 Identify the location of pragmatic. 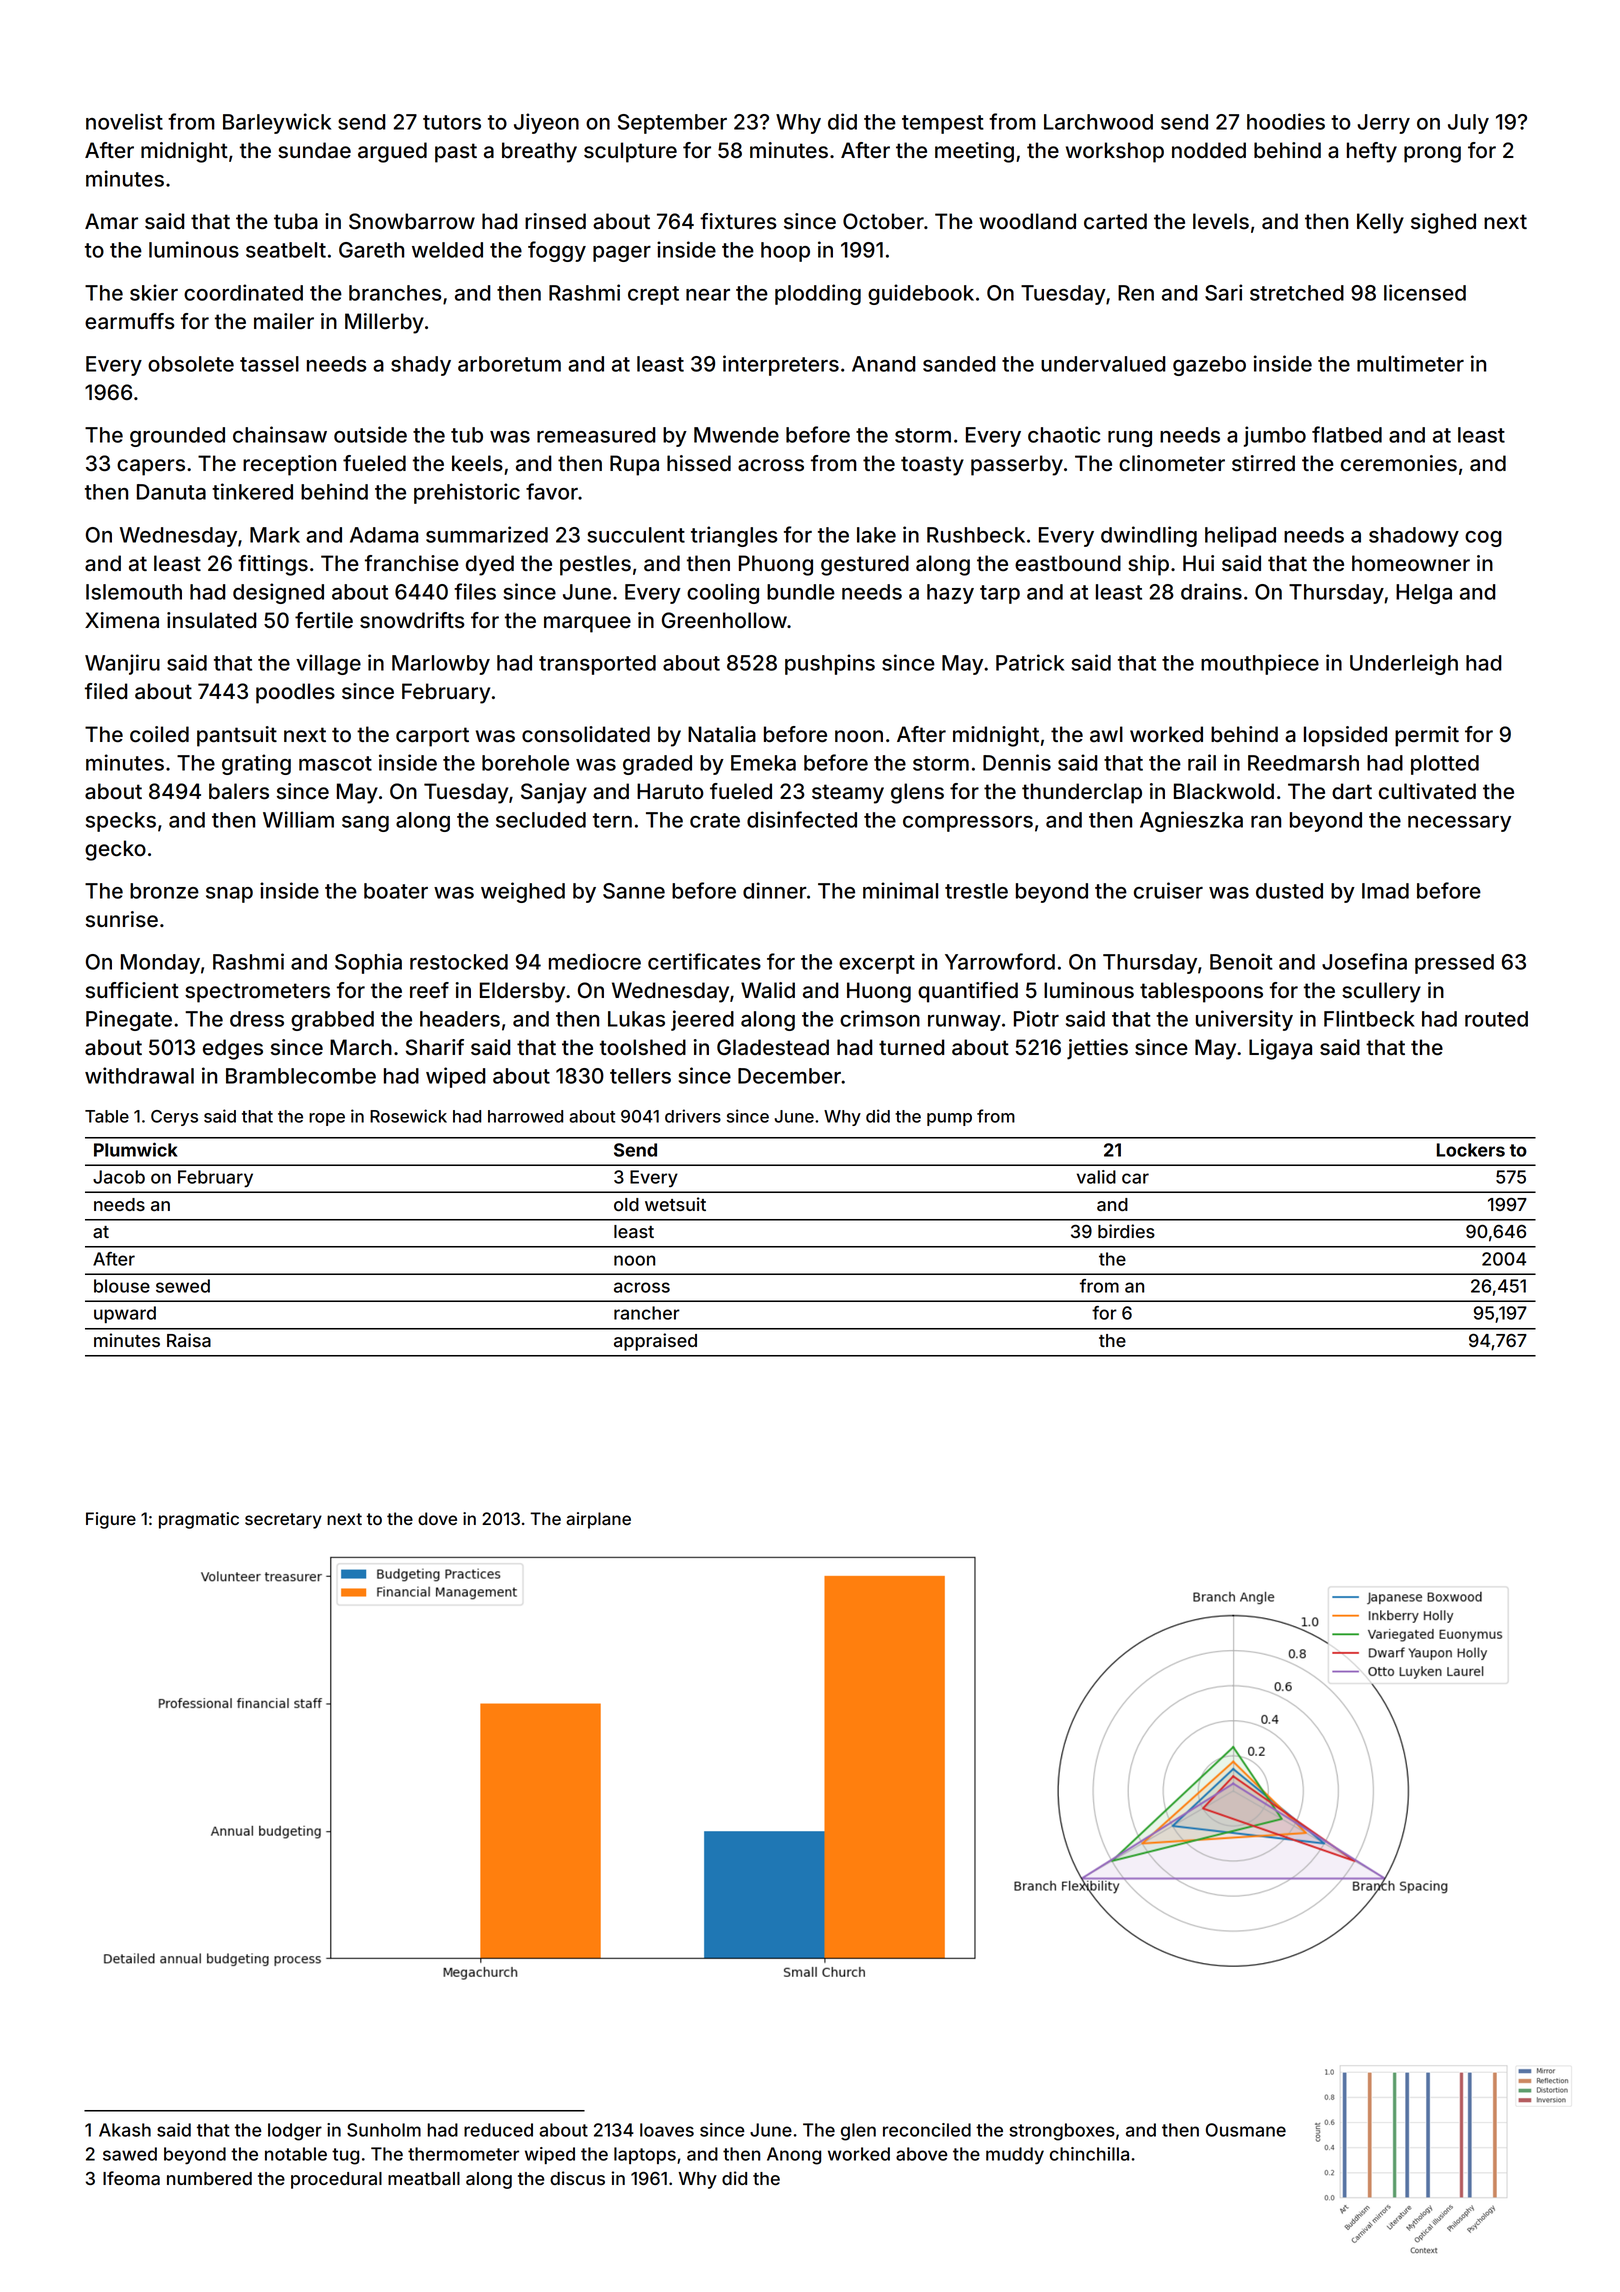
(199, 1520).
